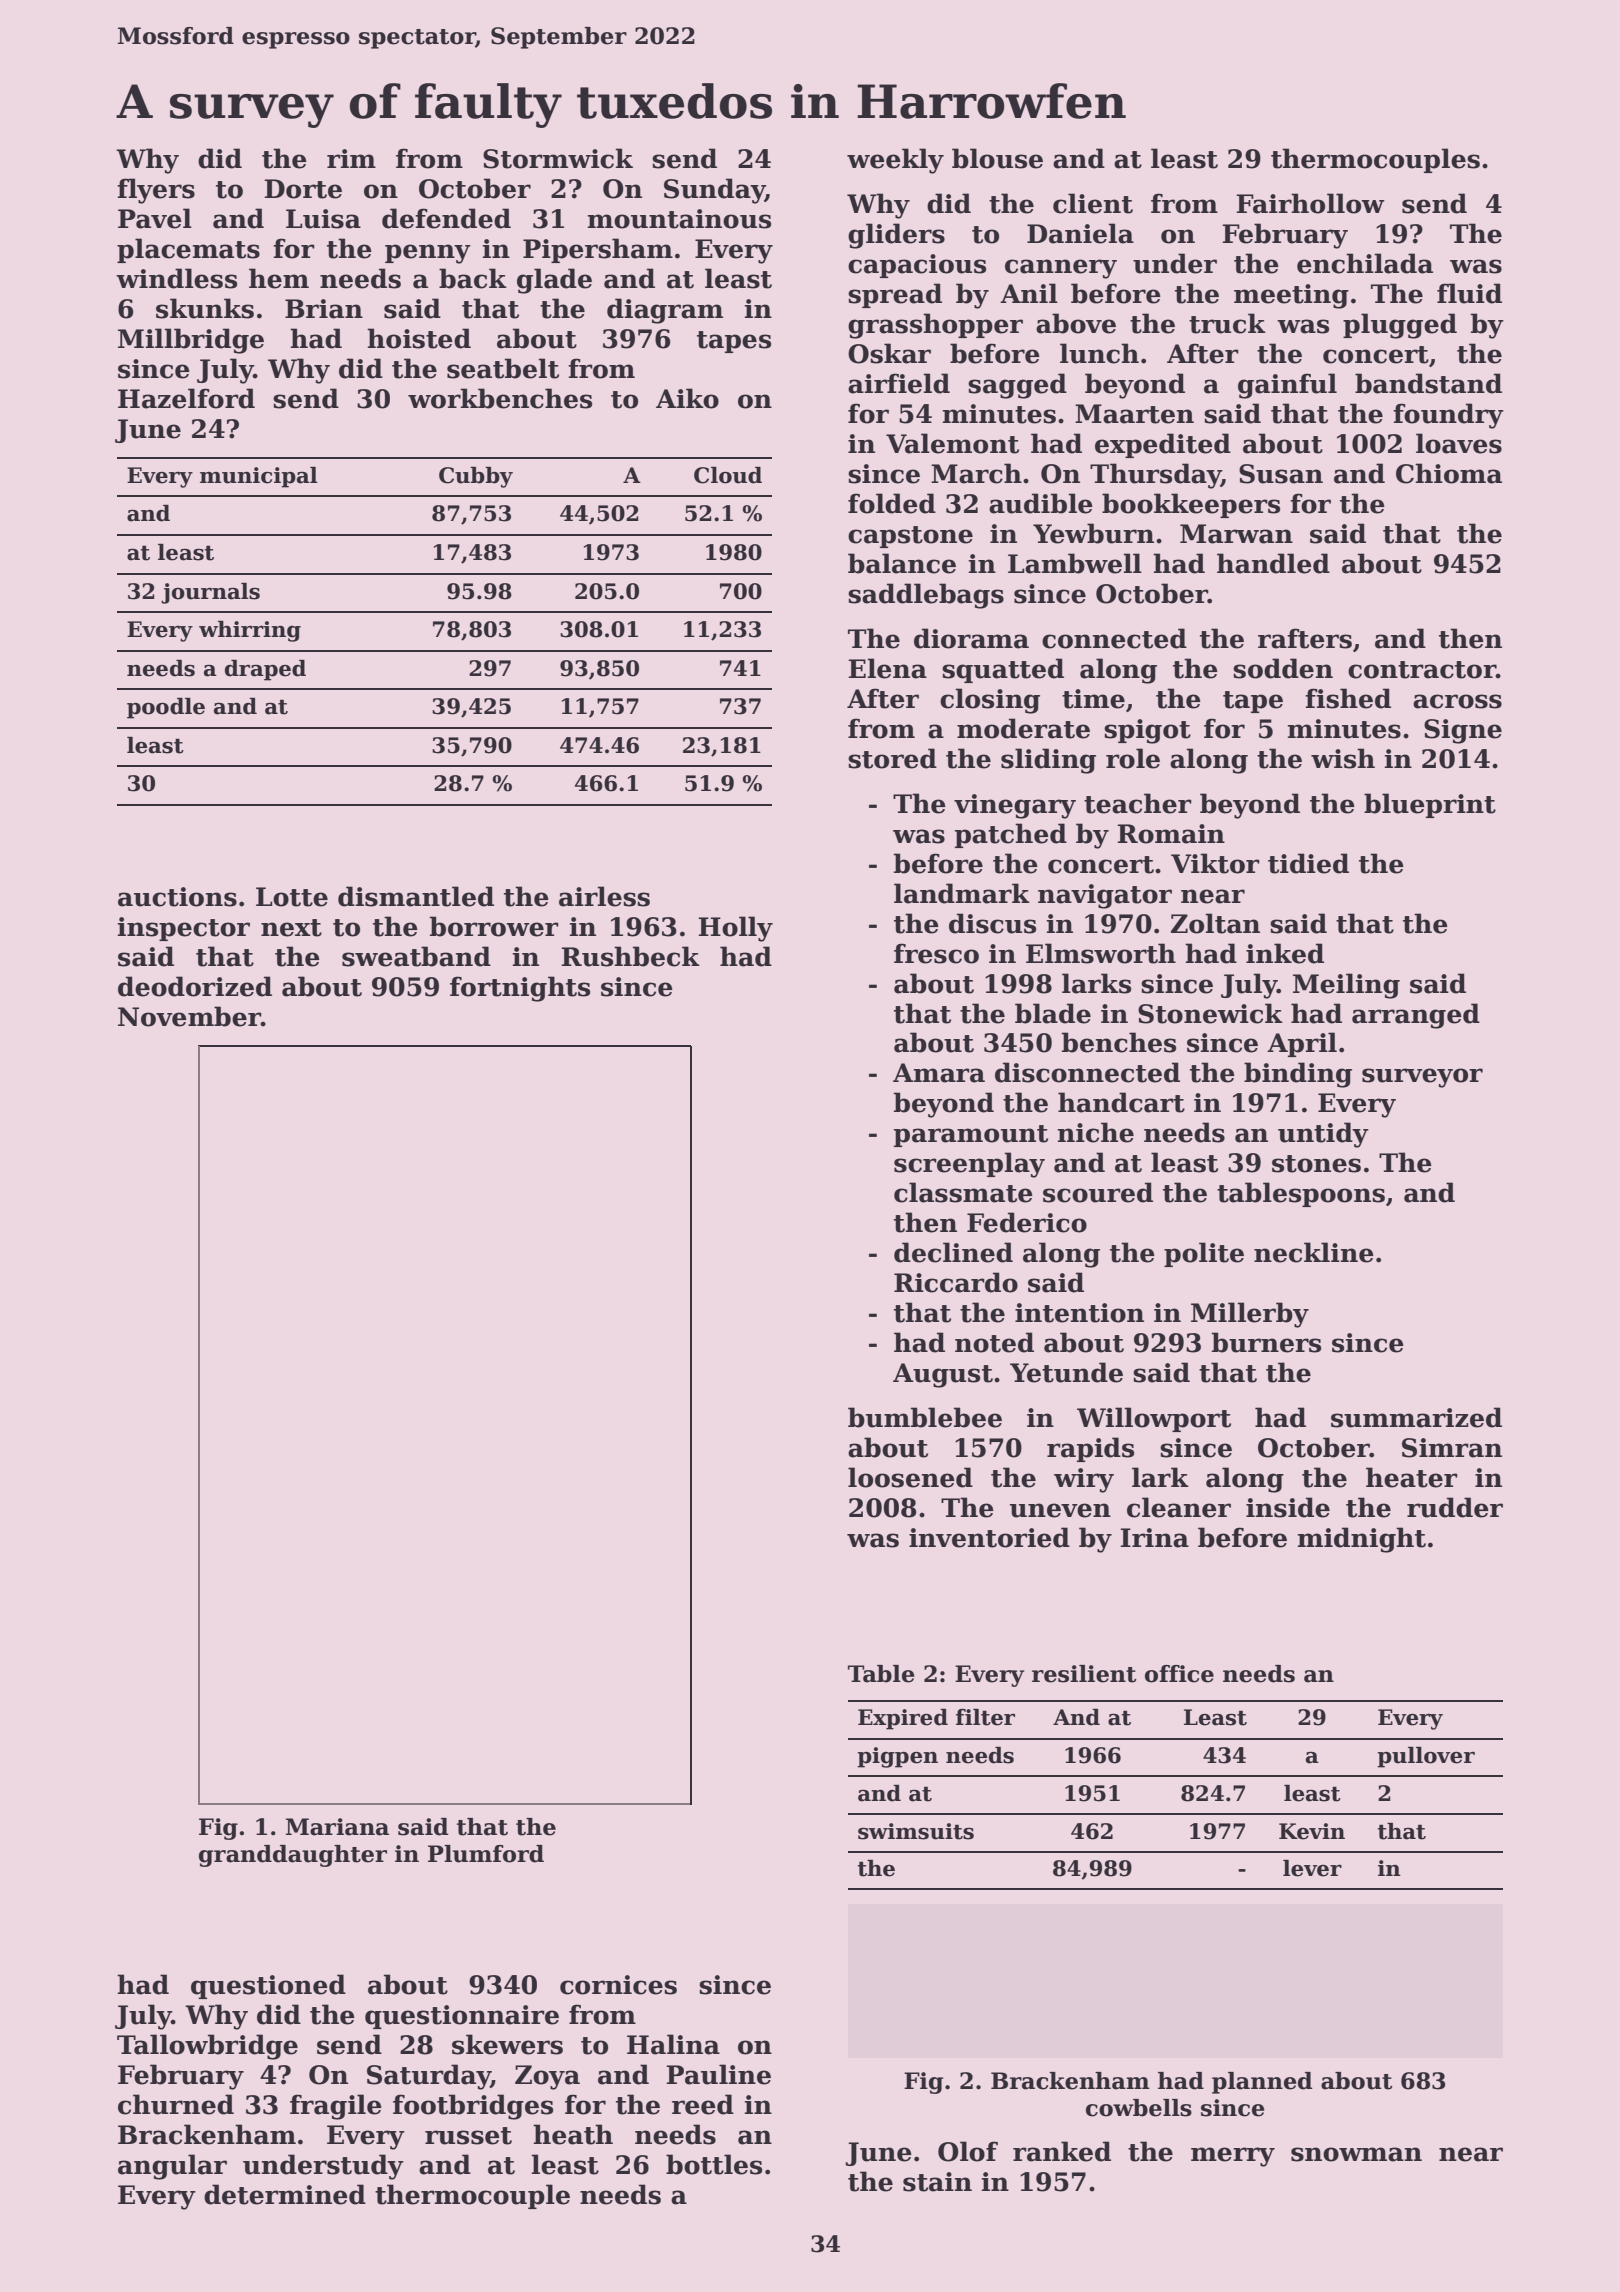  Describe the element at coordinates (735, 929) in the document. I see `Holly` at that location.
